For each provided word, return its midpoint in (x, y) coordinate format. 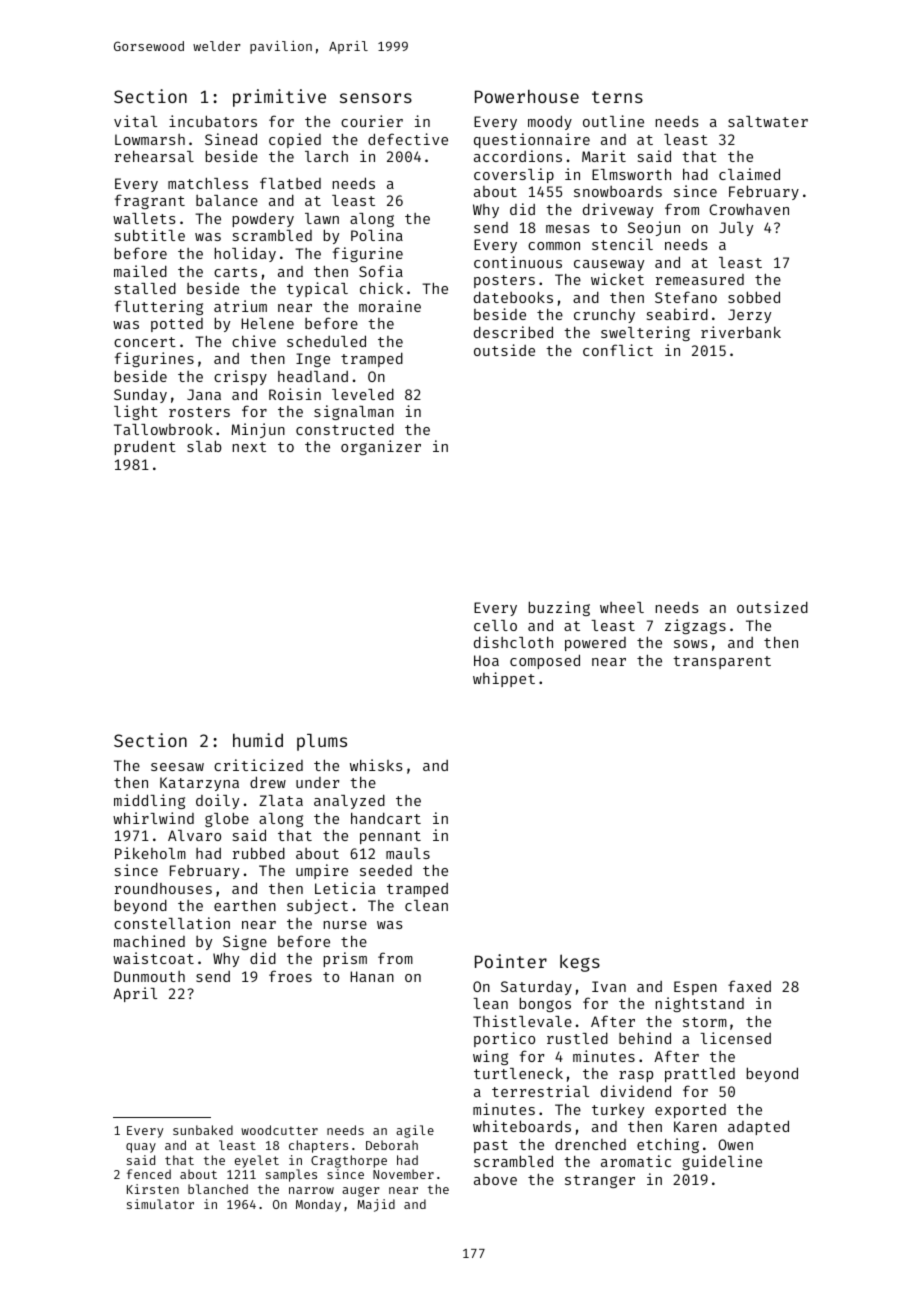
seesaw (177, 767)
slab (204, 446)
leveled (363, 394)
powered (595, 644)
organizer (381, 447)
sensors (376, 98)
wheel (622, 607)
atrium (240, 306)
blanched (218, 1189)
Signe (245, 942)
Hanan (372, 976)
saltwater (768, 121)
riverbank (741, 332)
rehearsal (154, 156)
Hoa (486, 660)
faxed (749, 986)
